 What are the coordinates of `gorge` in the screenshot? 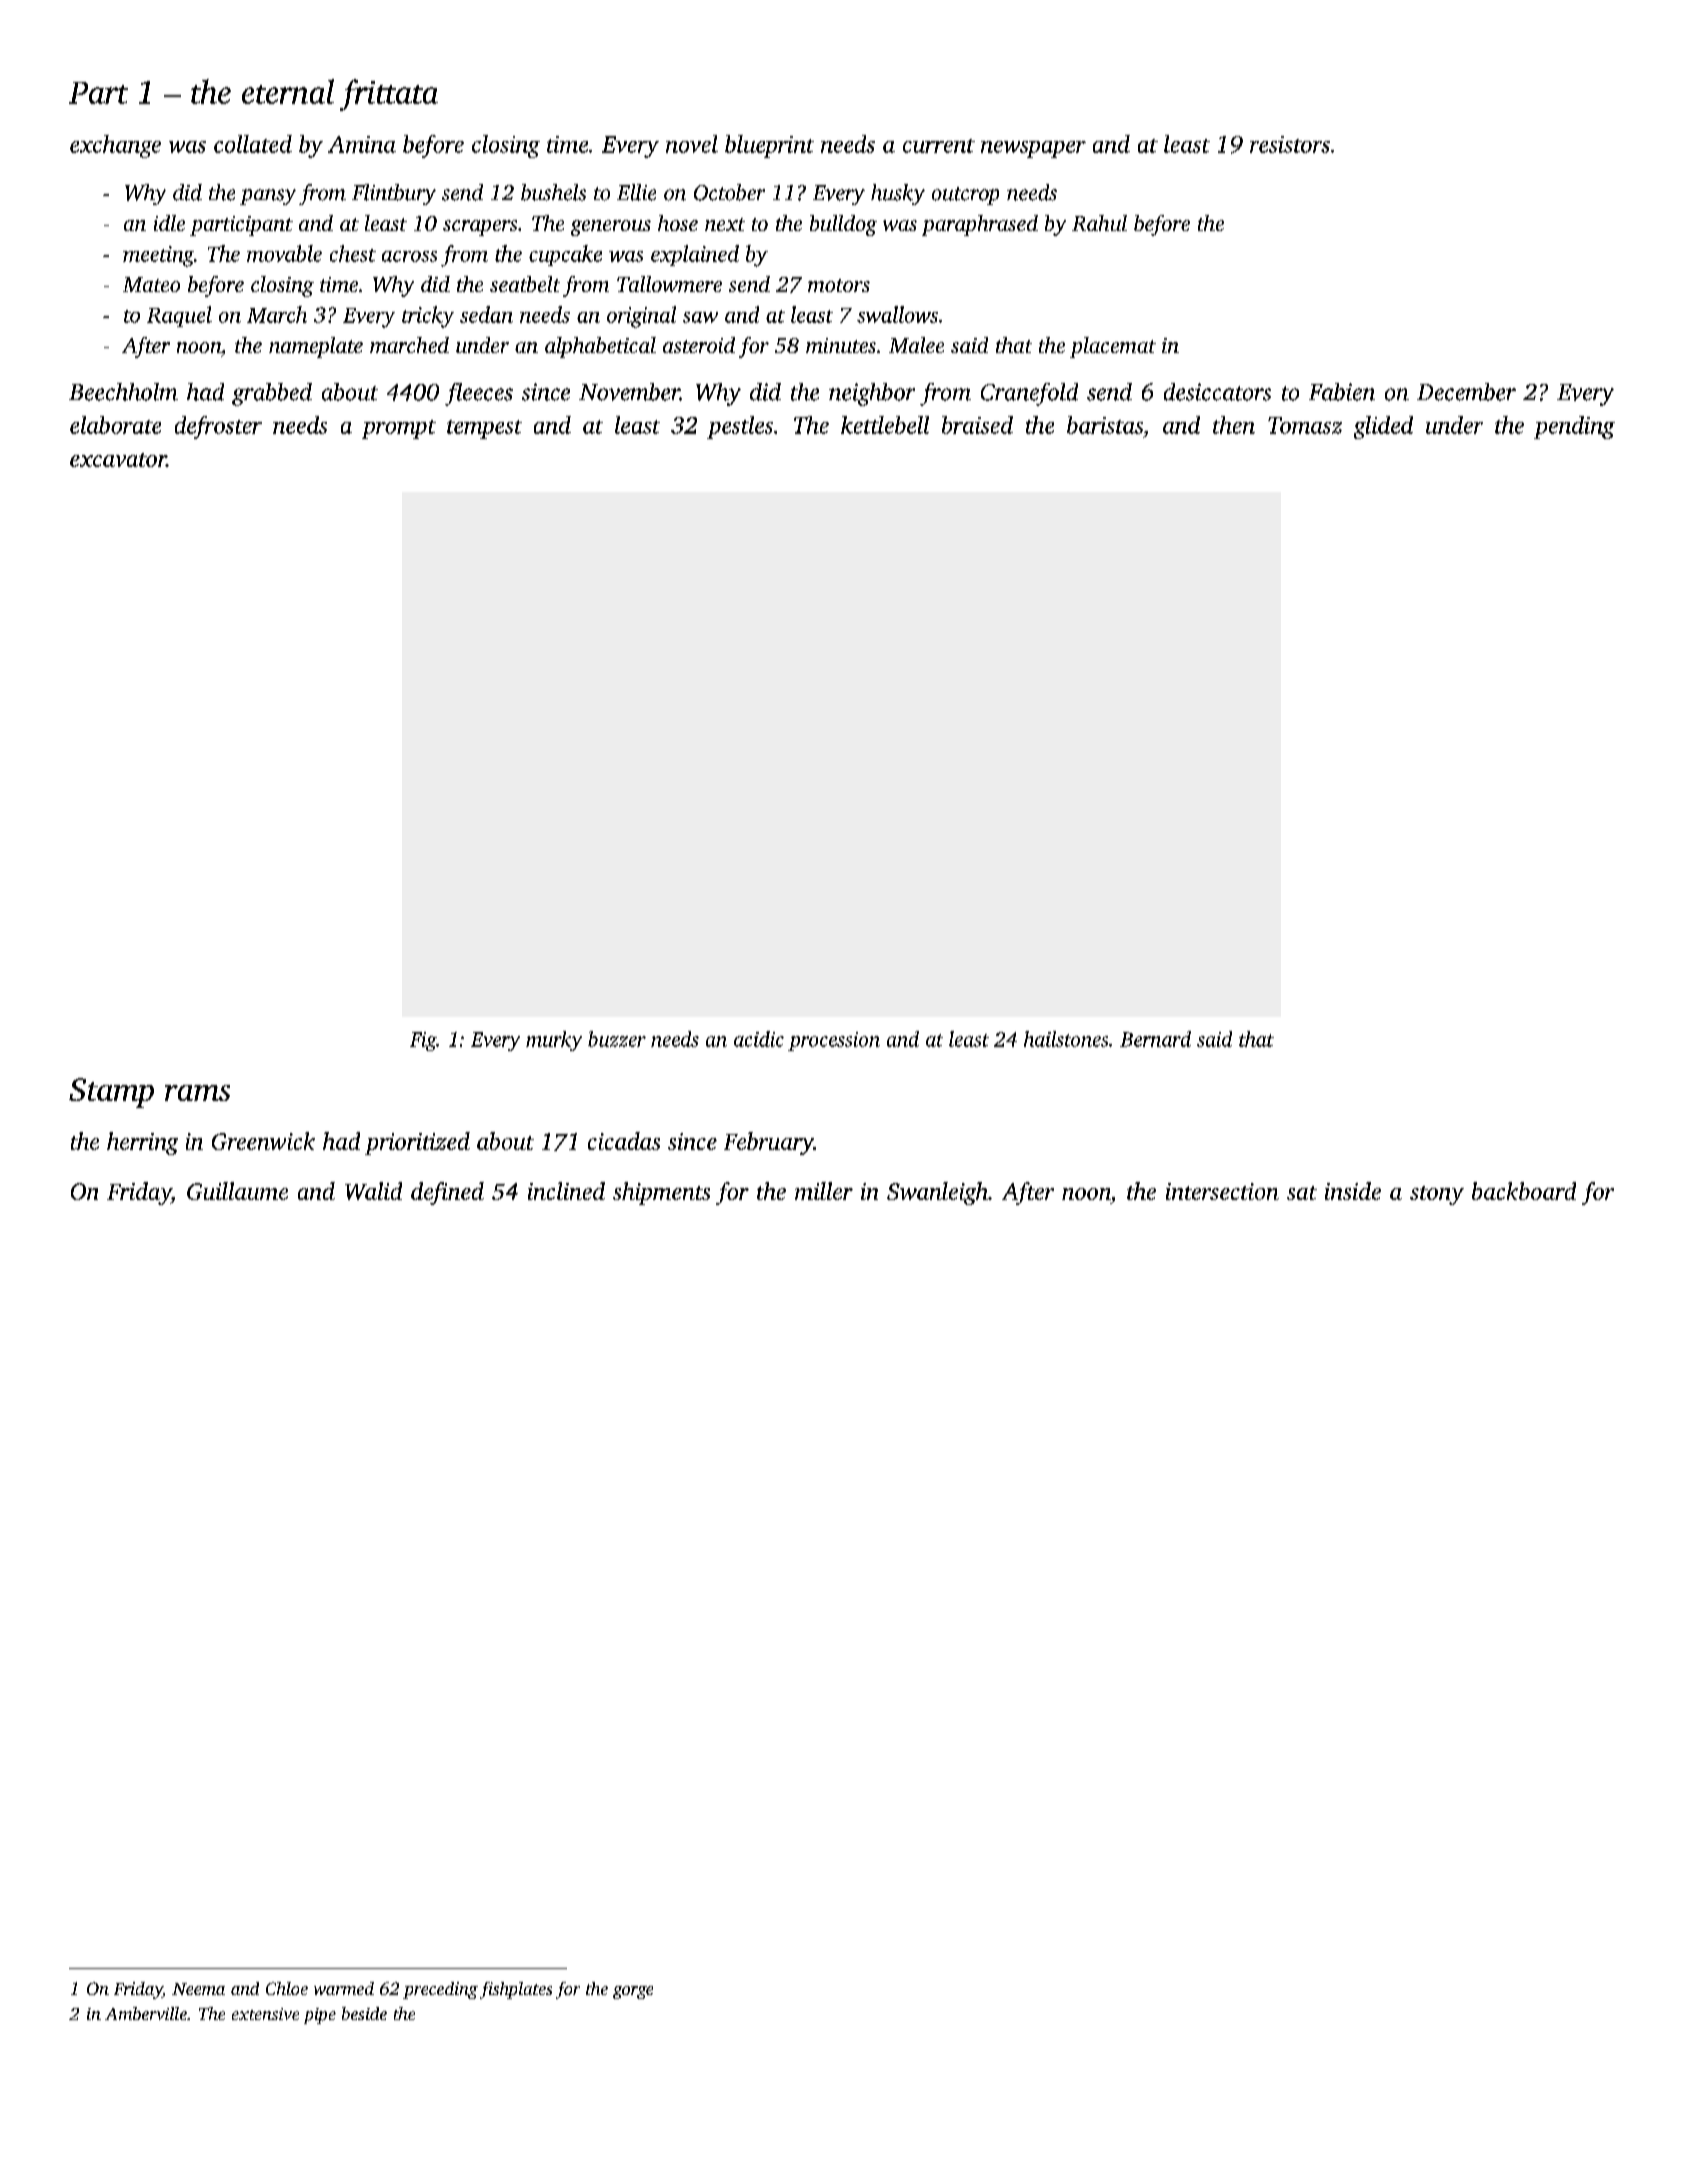 It's located at (633, 1992).
